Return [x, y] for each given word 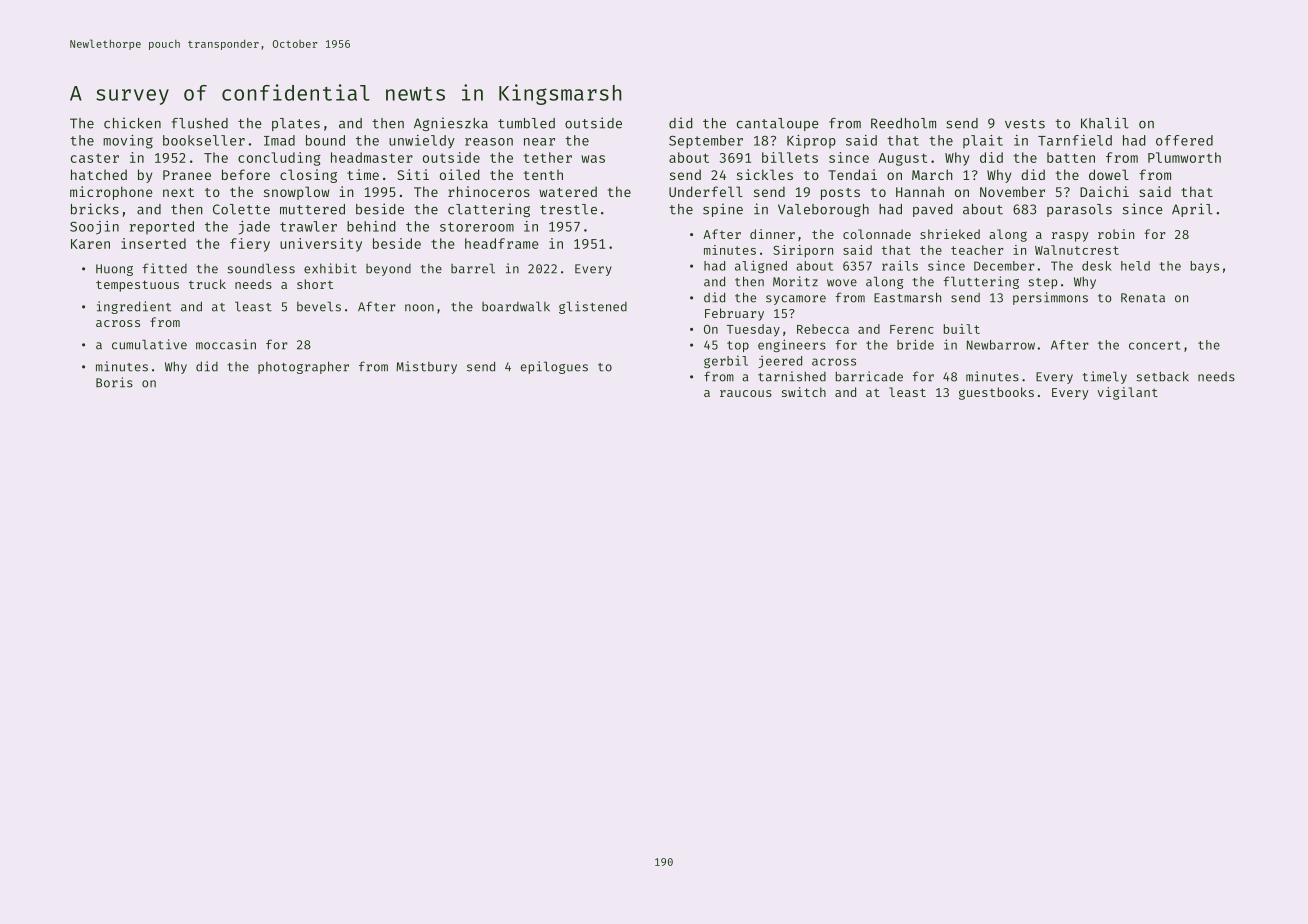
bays [1205, 267]
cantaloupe [778, 124]
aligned [761, 266]
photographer [303, 367]
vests [1025, 124]
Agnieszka [451, 124]
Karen [90, 244]
